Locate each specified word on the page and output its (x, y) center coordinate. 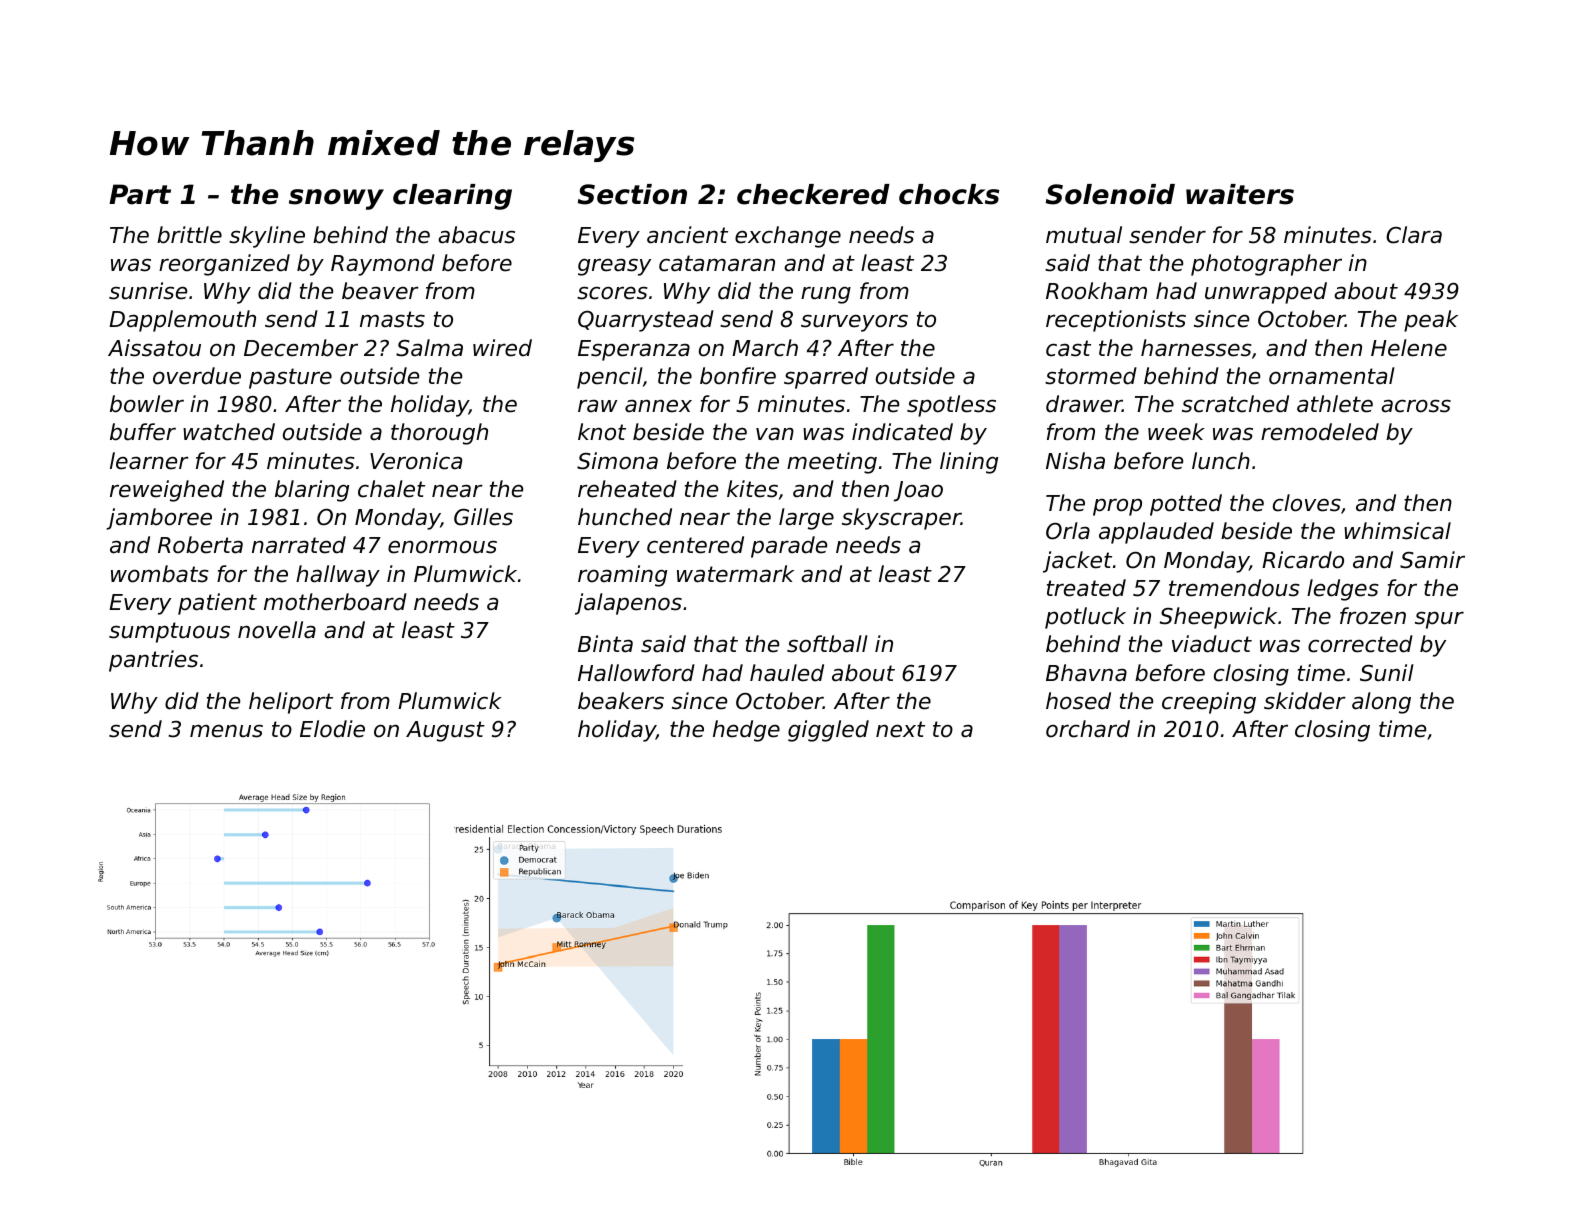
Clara (1414, 235)
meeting (832, 463)
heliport (291, 703)
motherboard (335, 602)
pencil (610, 378)
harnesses (1196, 348)
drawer (1084, 404)
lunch (1221, 461)
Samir (1432, 560)
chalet (391, 489)
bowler (147, 404)
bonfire (738, 376)
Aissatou (154, 348)
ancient (687, 235)
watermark (735, 574)
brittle (189, 235)
